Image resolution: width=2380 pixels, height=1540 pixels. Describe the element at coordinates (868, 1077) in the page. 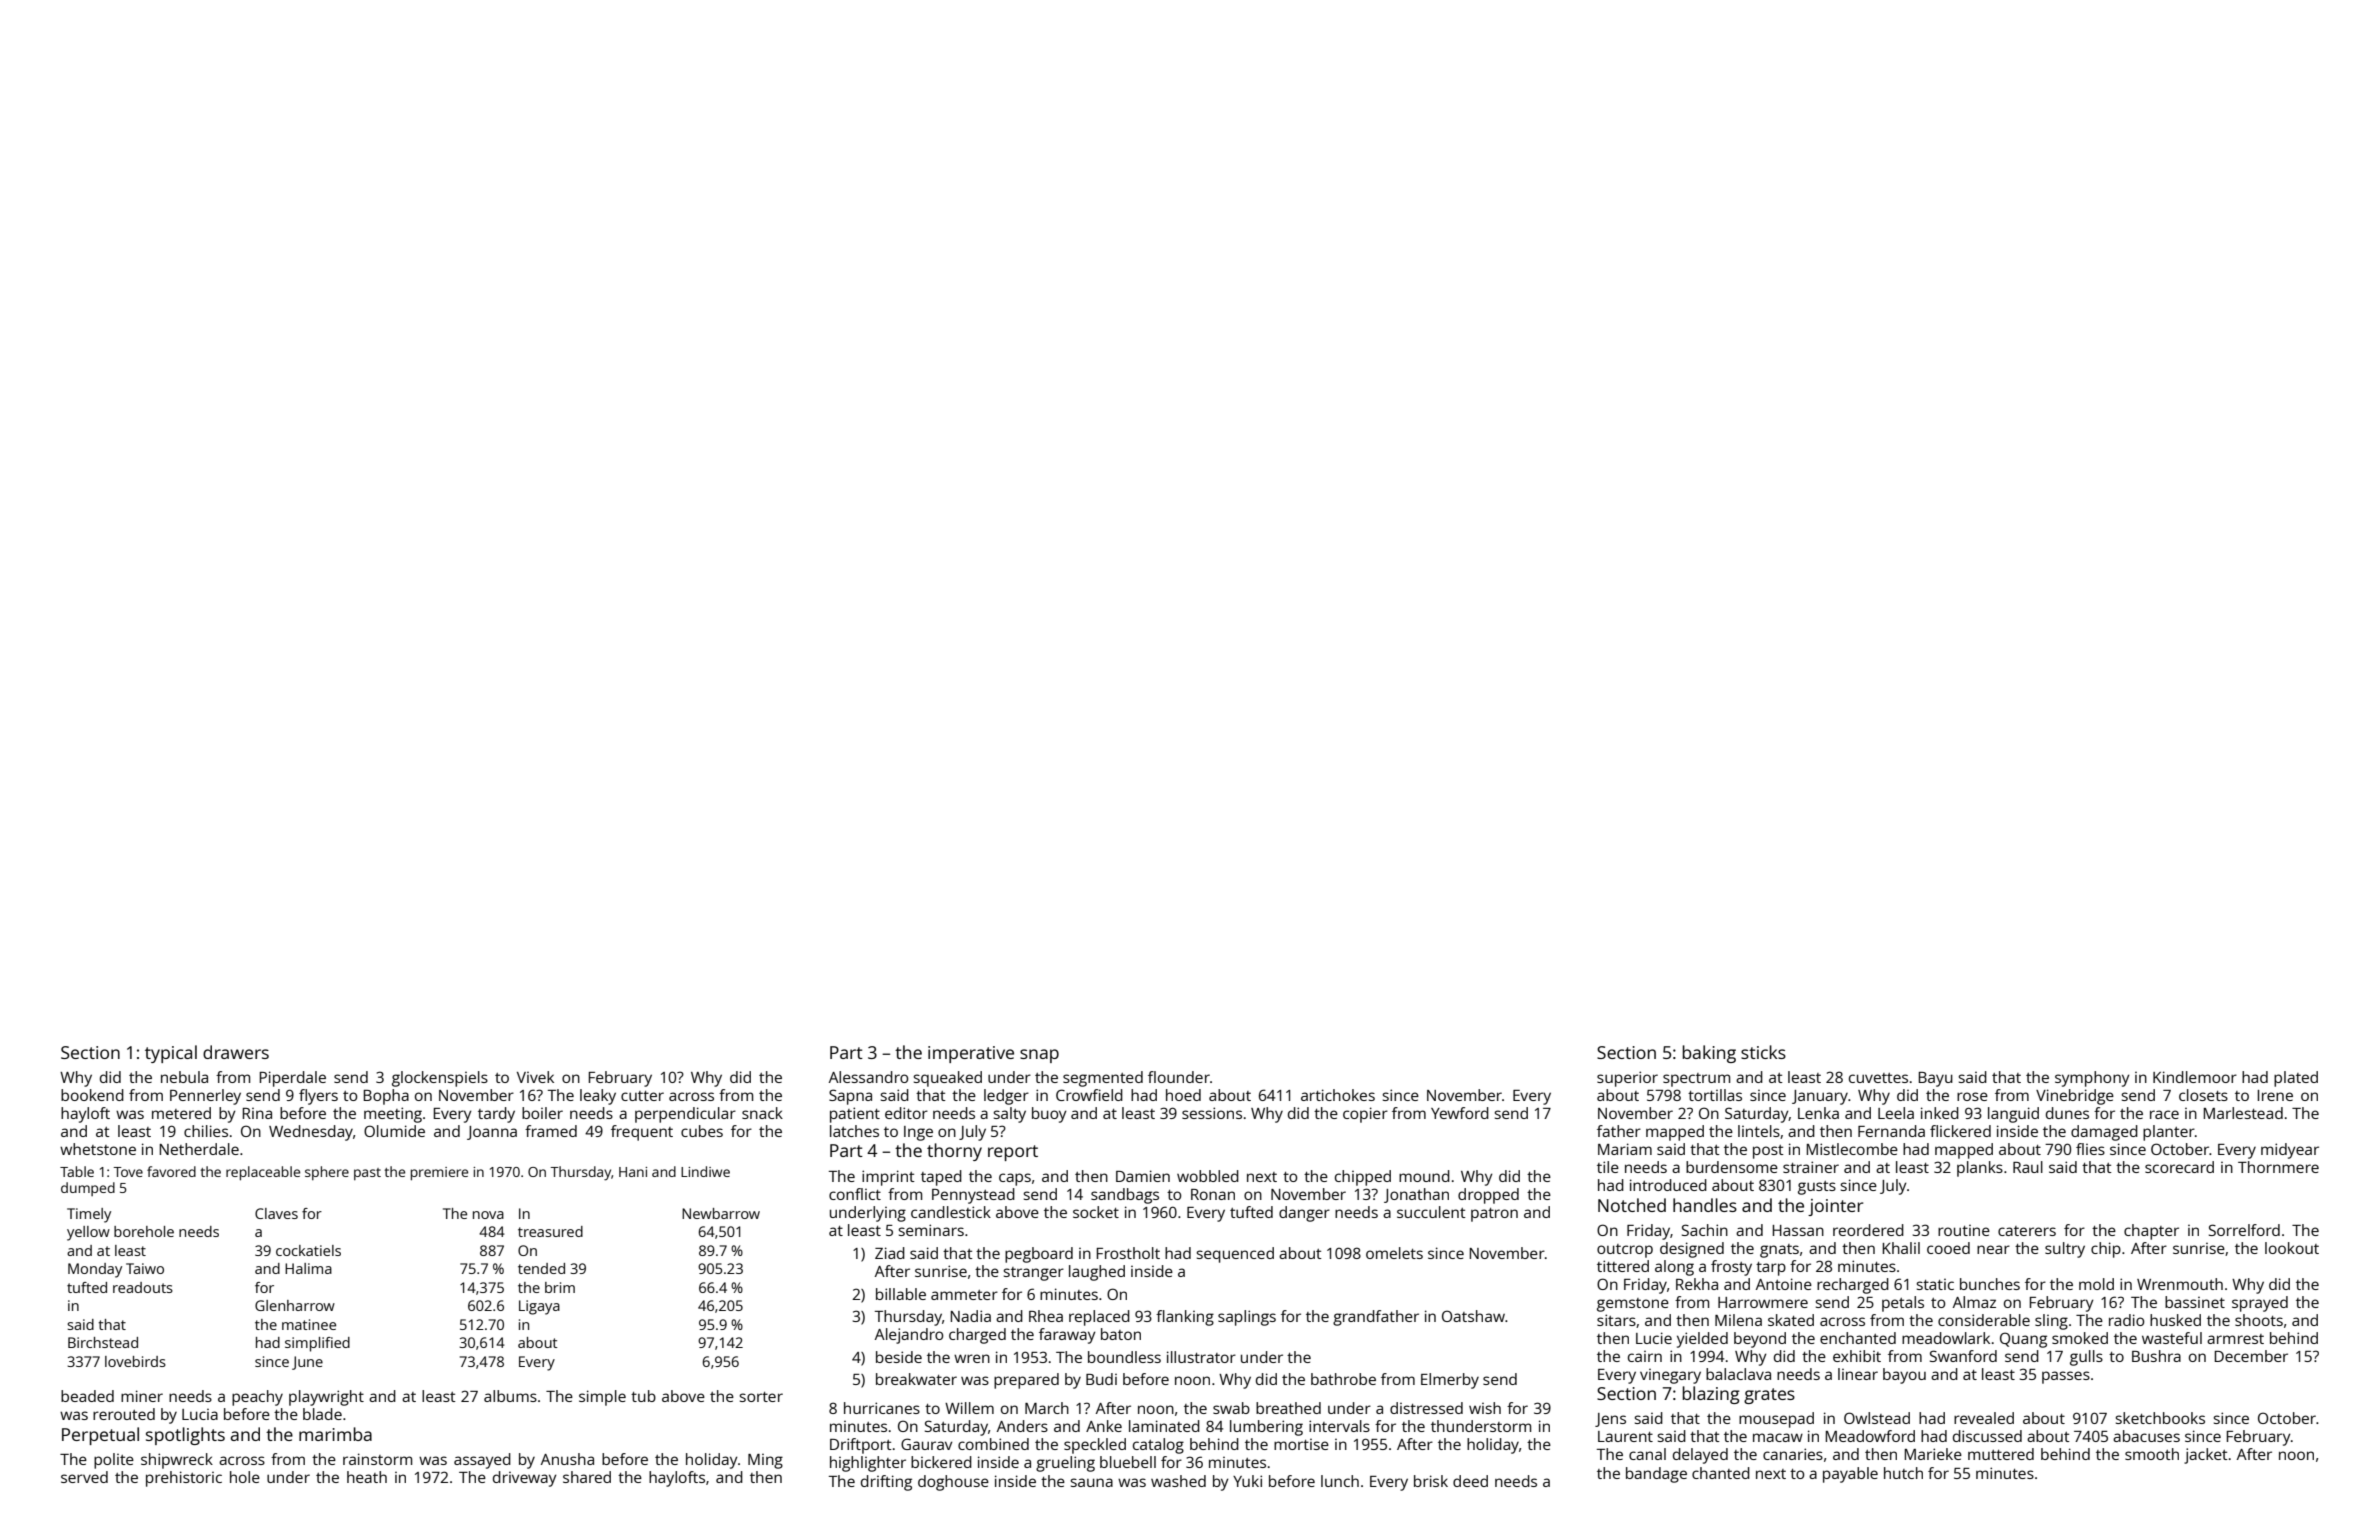

I see `Alessandro` at that location.
